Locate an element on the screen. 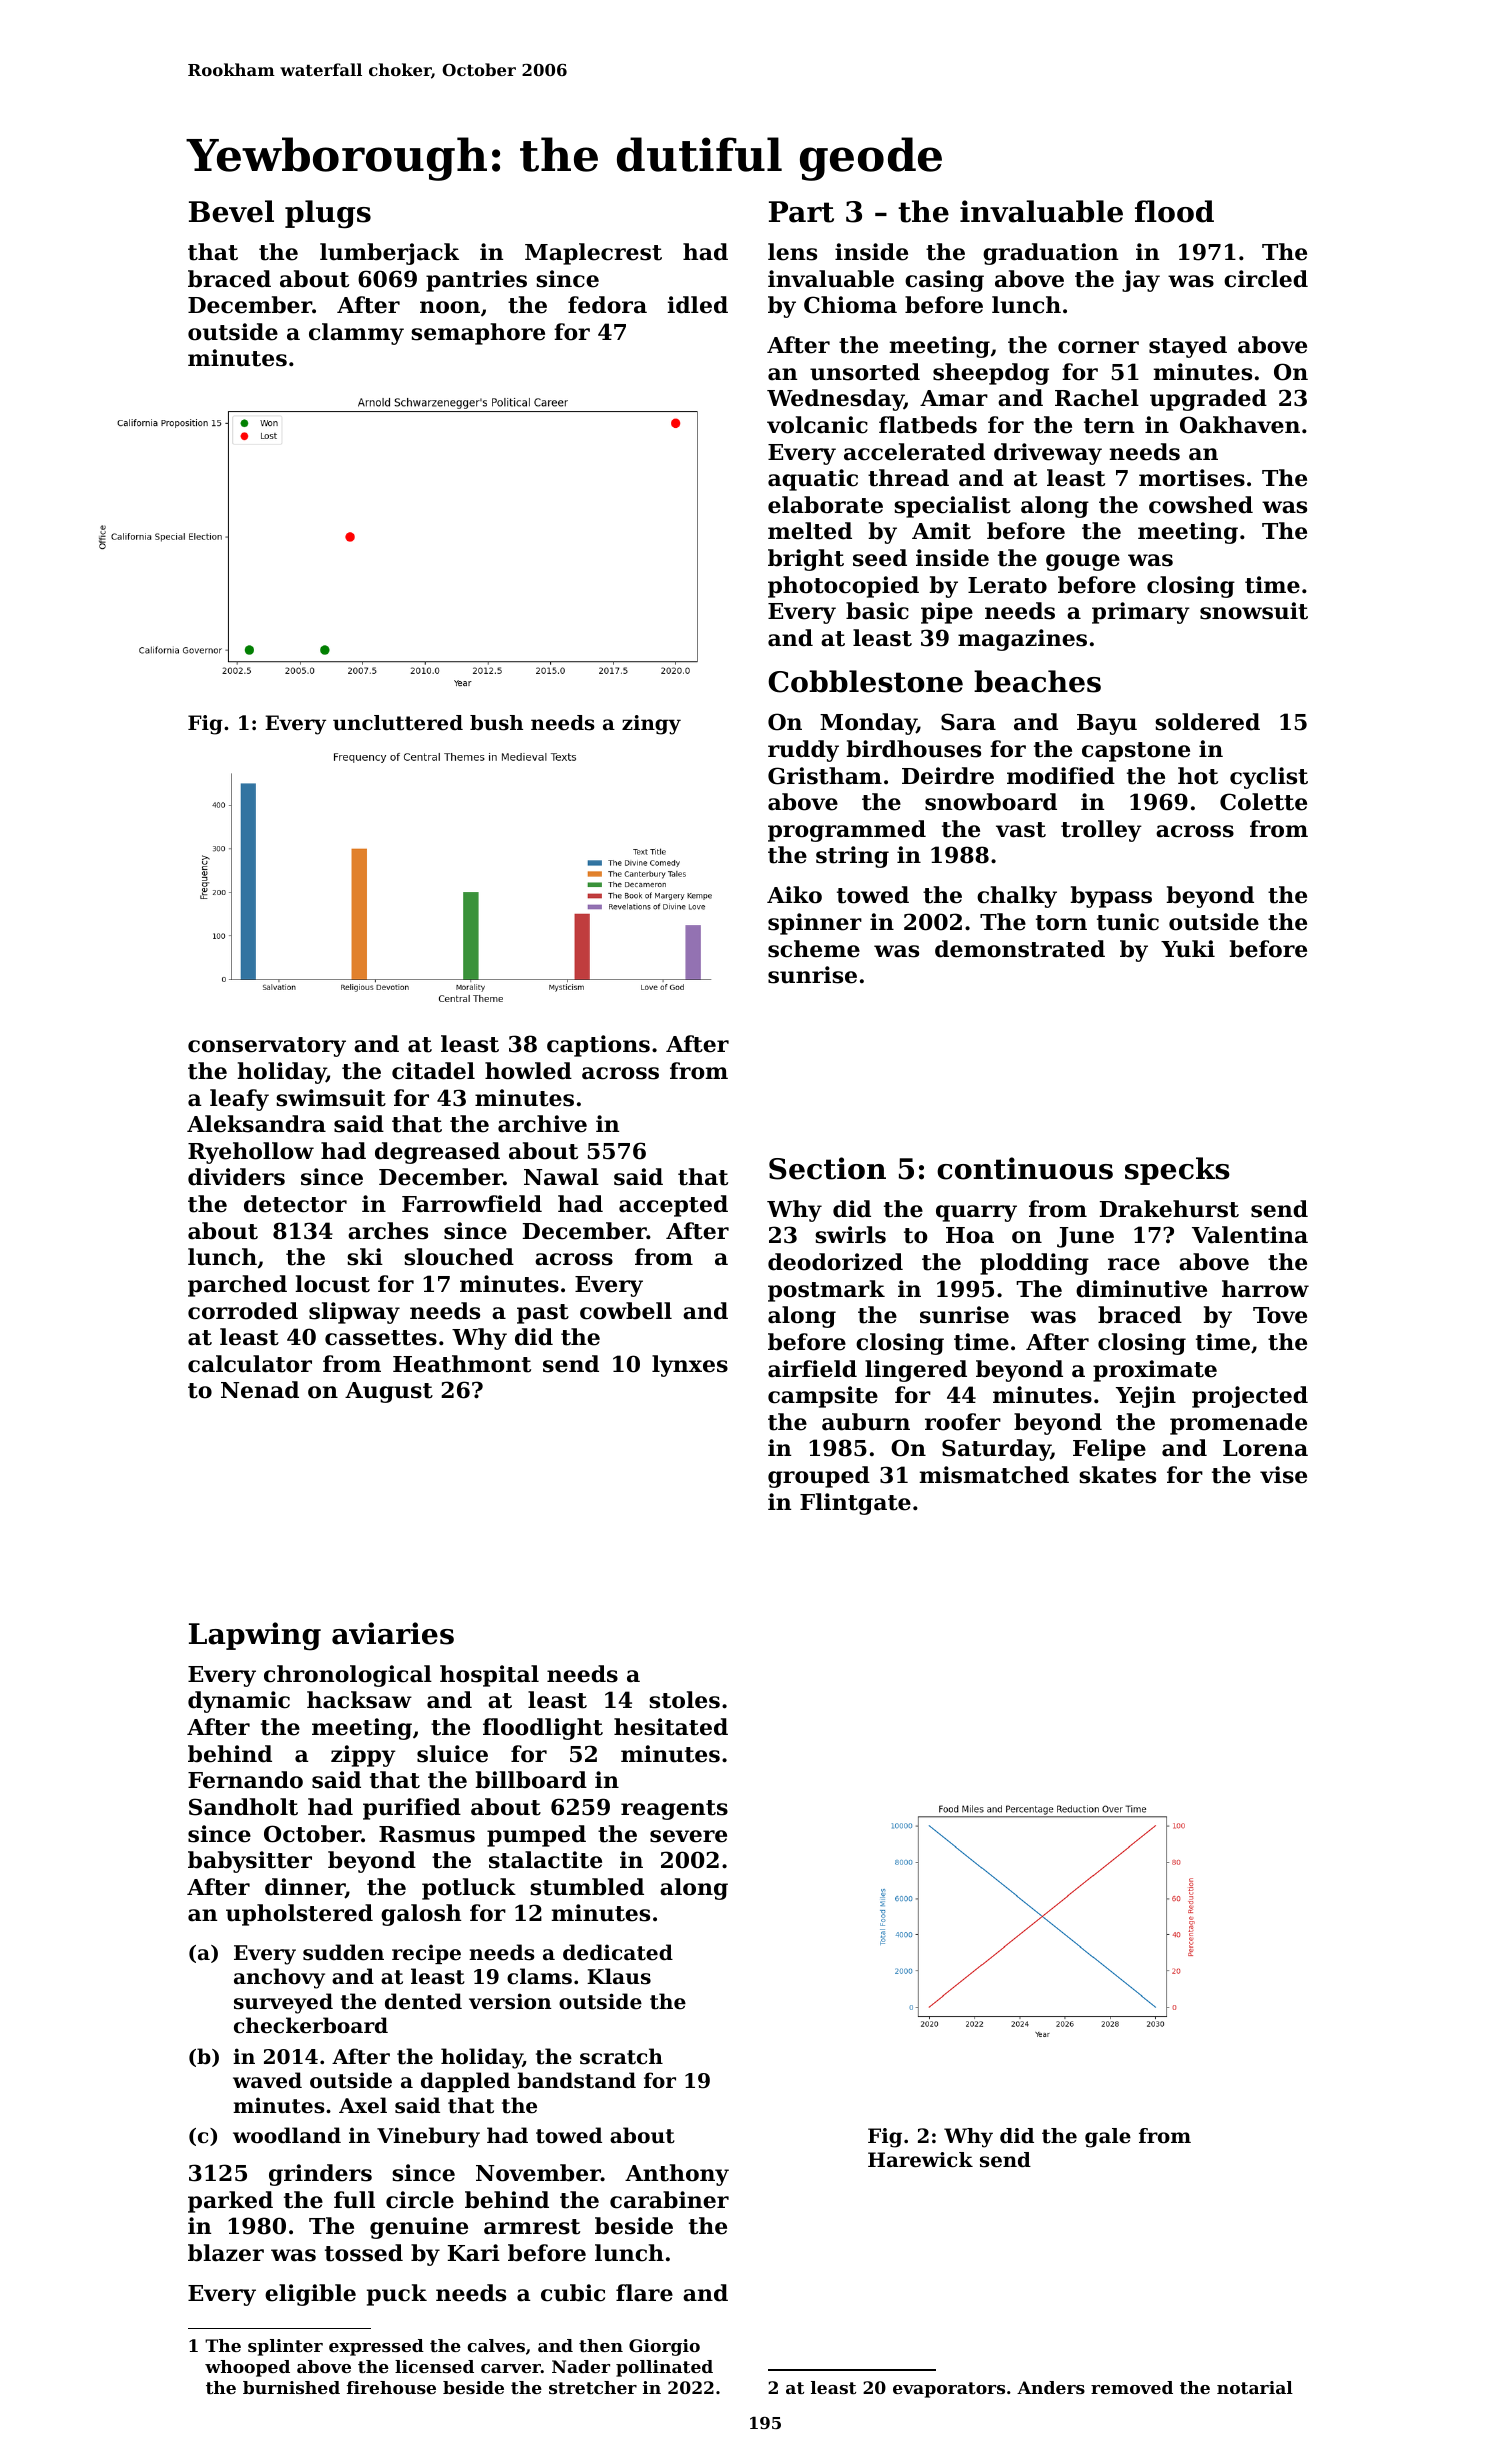  sheepdog is located at coordinates (991, 374).
